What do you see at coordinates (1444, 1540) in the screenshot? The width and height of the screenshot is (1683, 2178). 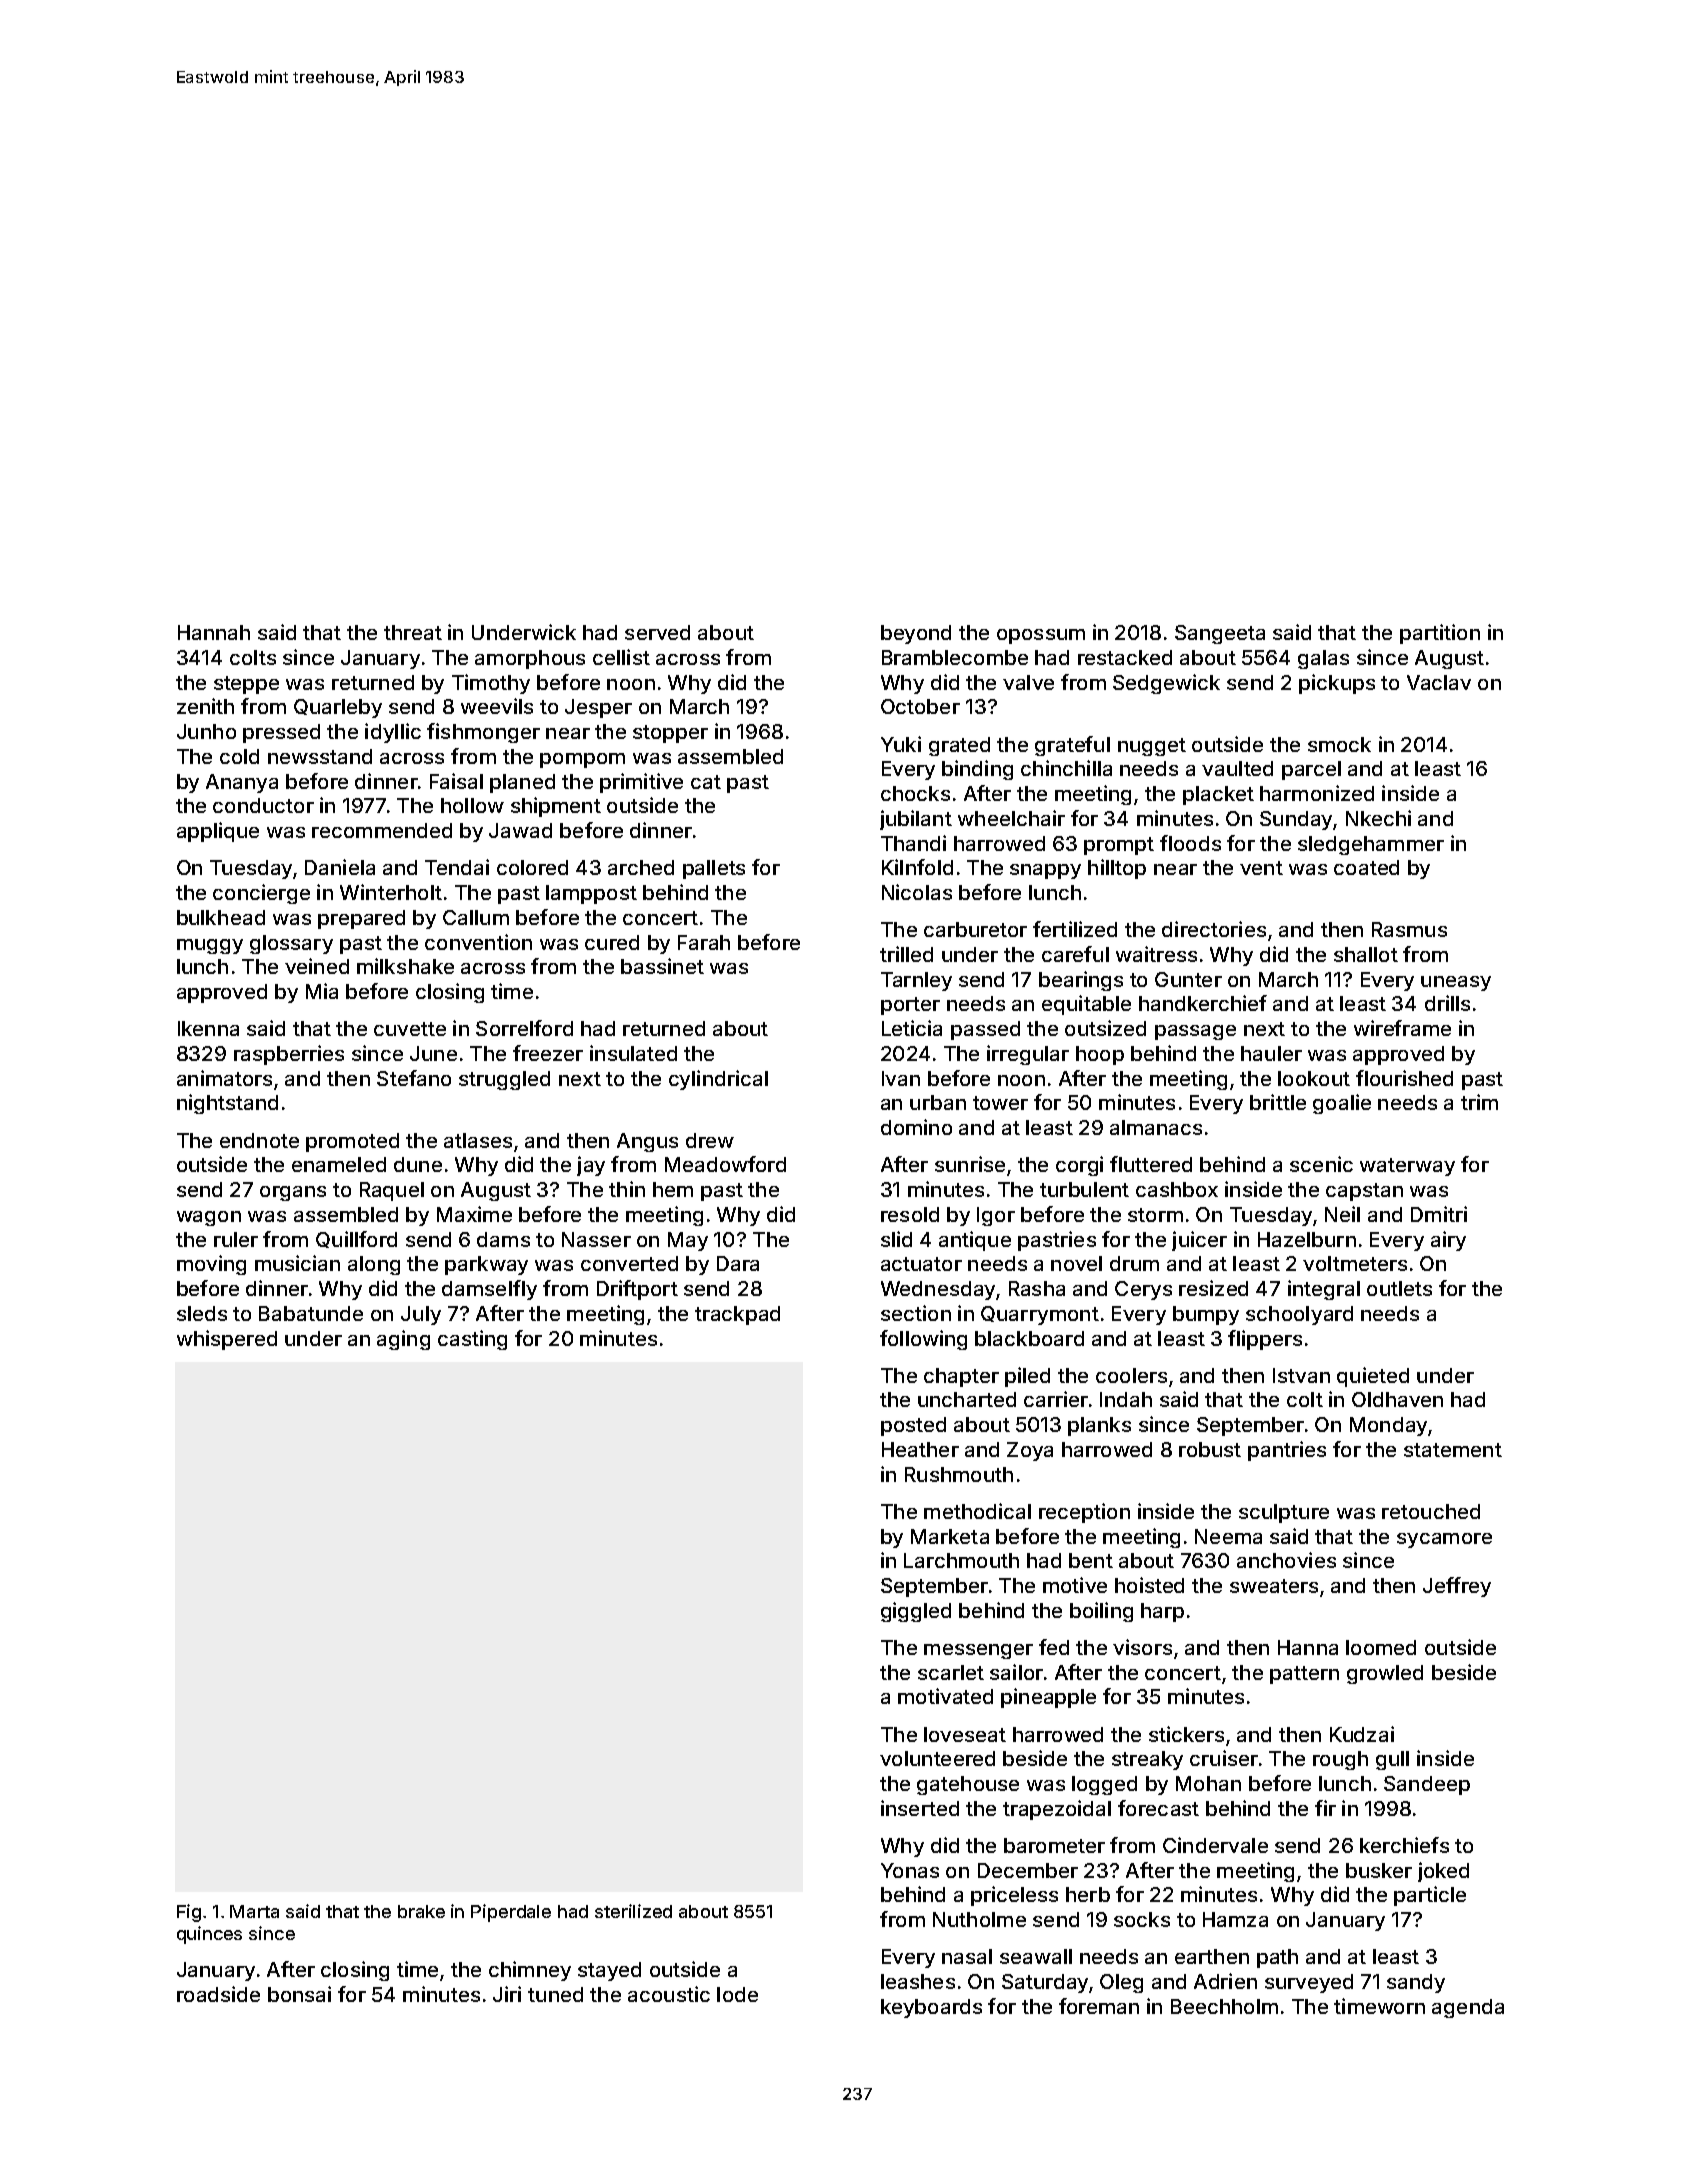 I see `sycamore` at bounding box center [1444, 1540].
